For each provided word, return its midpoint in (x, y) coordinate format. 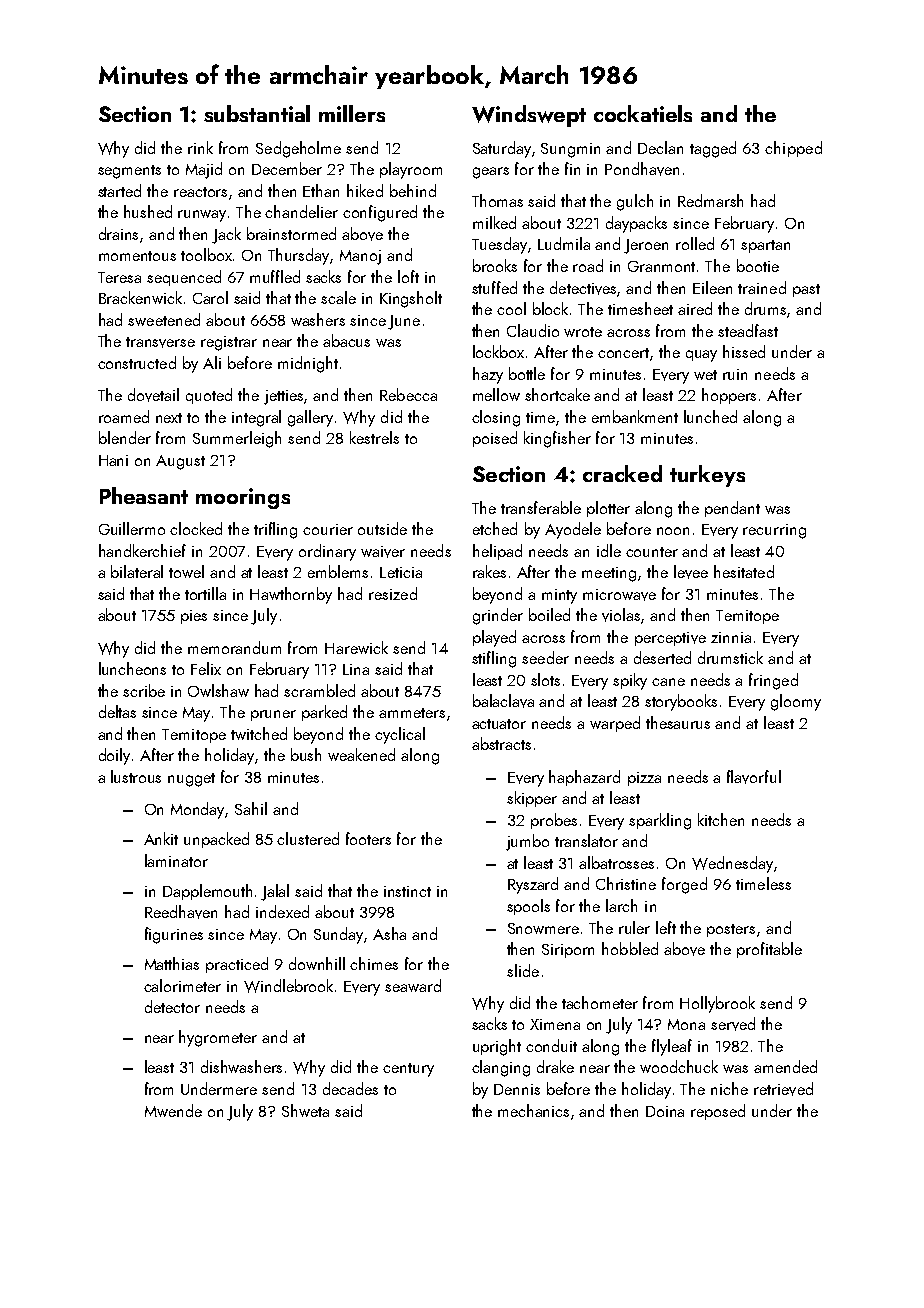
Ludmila (564, 243)
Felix (206, 668)
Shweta (305, 1110)
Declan (660, 147)
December (287, 168)
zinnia (731, 637)
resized (393, 593)
